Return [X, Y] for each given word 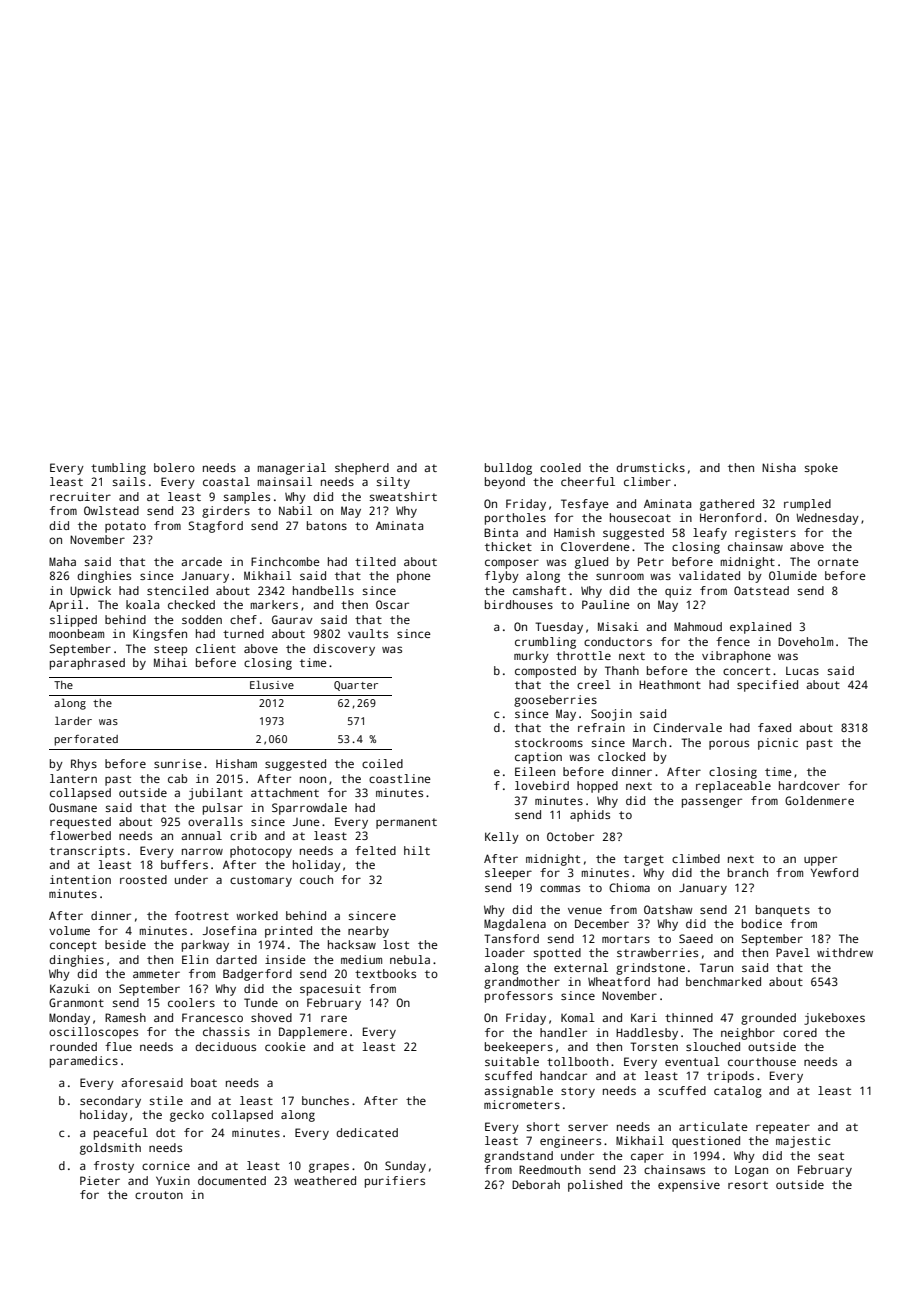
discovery [344, 650]
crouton [159, 1195]
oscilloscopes [93, 1033]
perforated [86, 740]
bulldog [508, 469]
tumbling [118, 469]
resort [748, 1185]
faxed [774, 727]
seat [831, 1156]
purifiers [395, 1182]
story [578, 1092]
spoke [821, 469]
